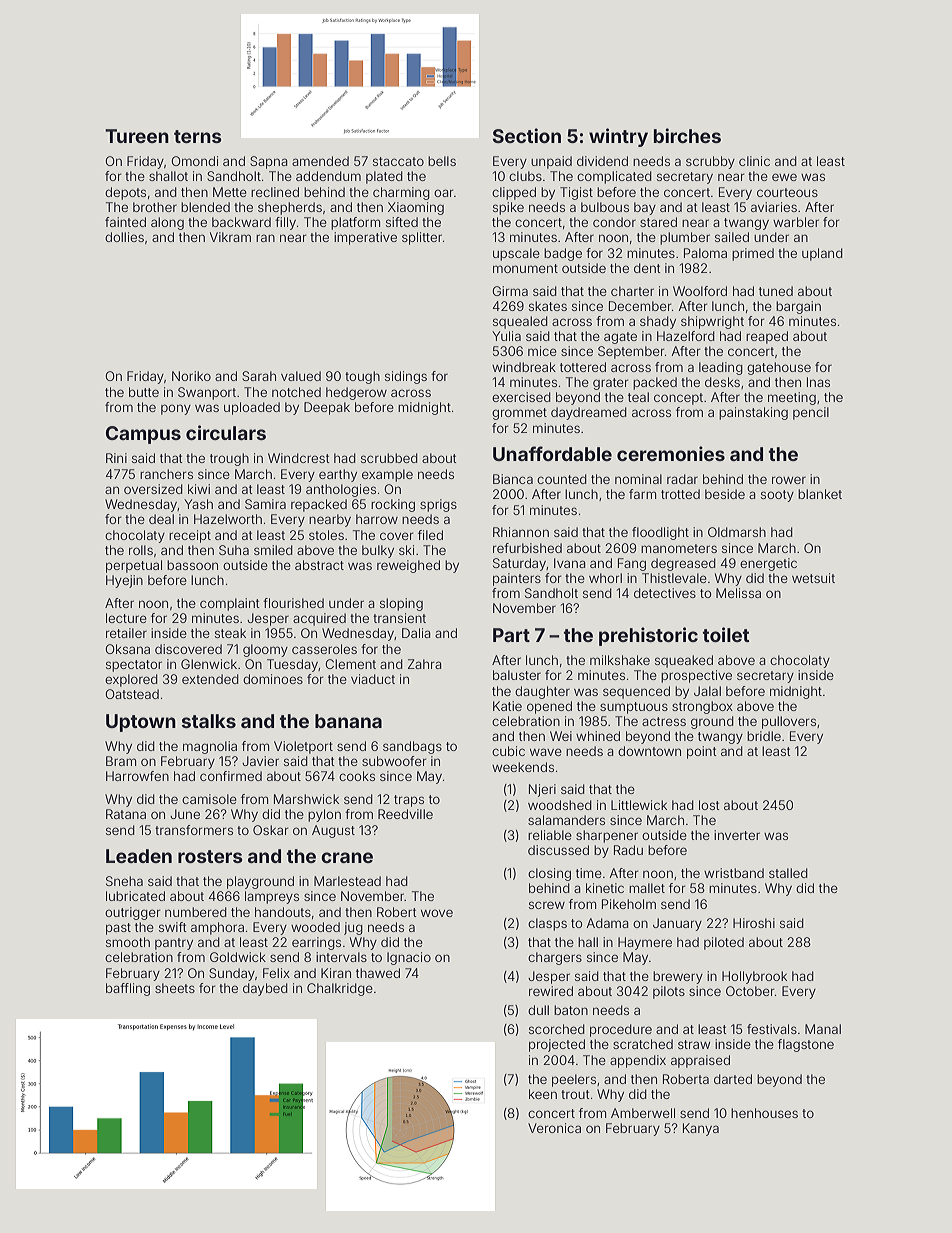 The height and width of the page is (1233, 952). What do you see at coordinates (198, 136) in the page?
I see `terns` at bounding box center [198, 136].
